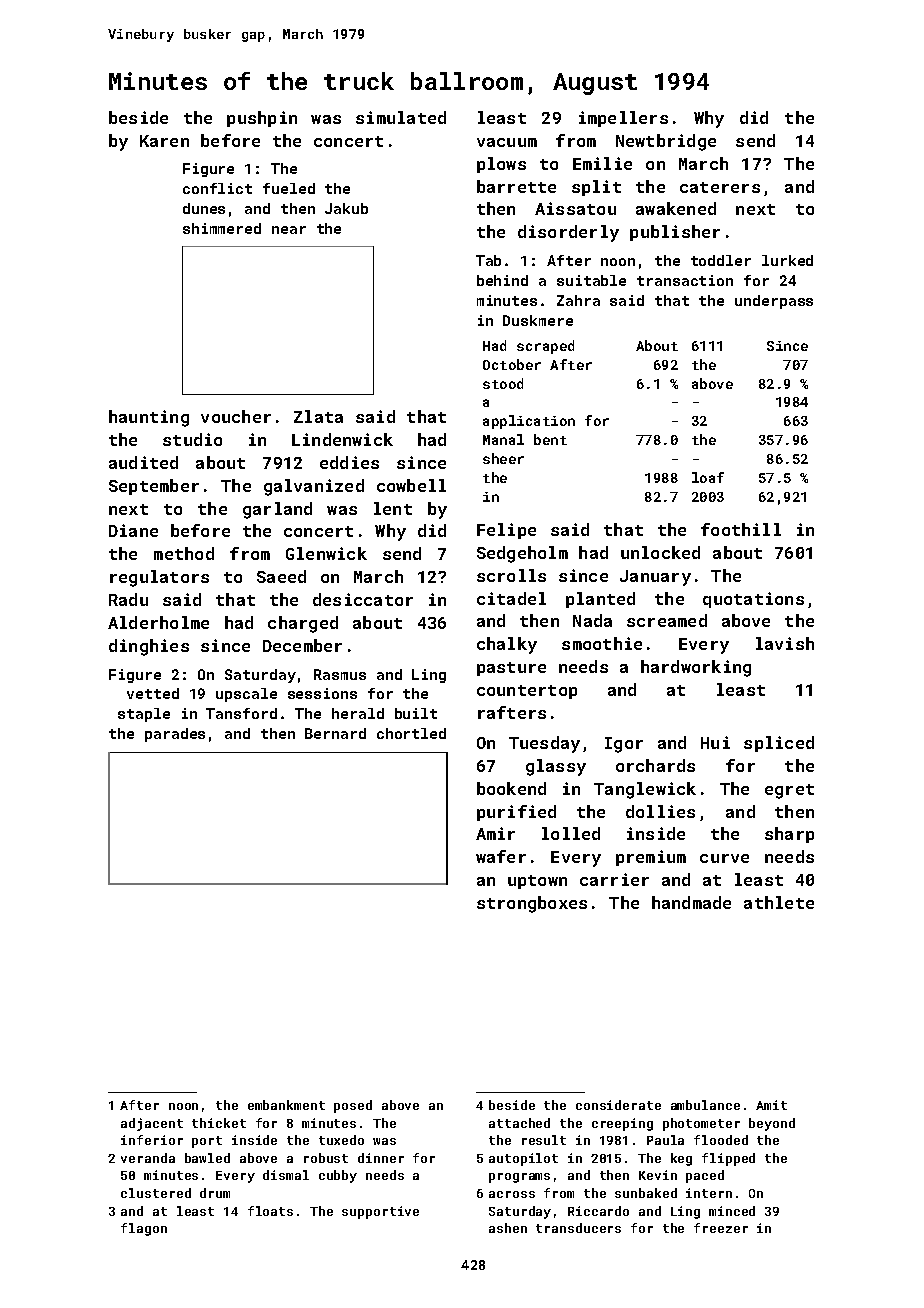  I want to click on athlete, so click(779, 902).
